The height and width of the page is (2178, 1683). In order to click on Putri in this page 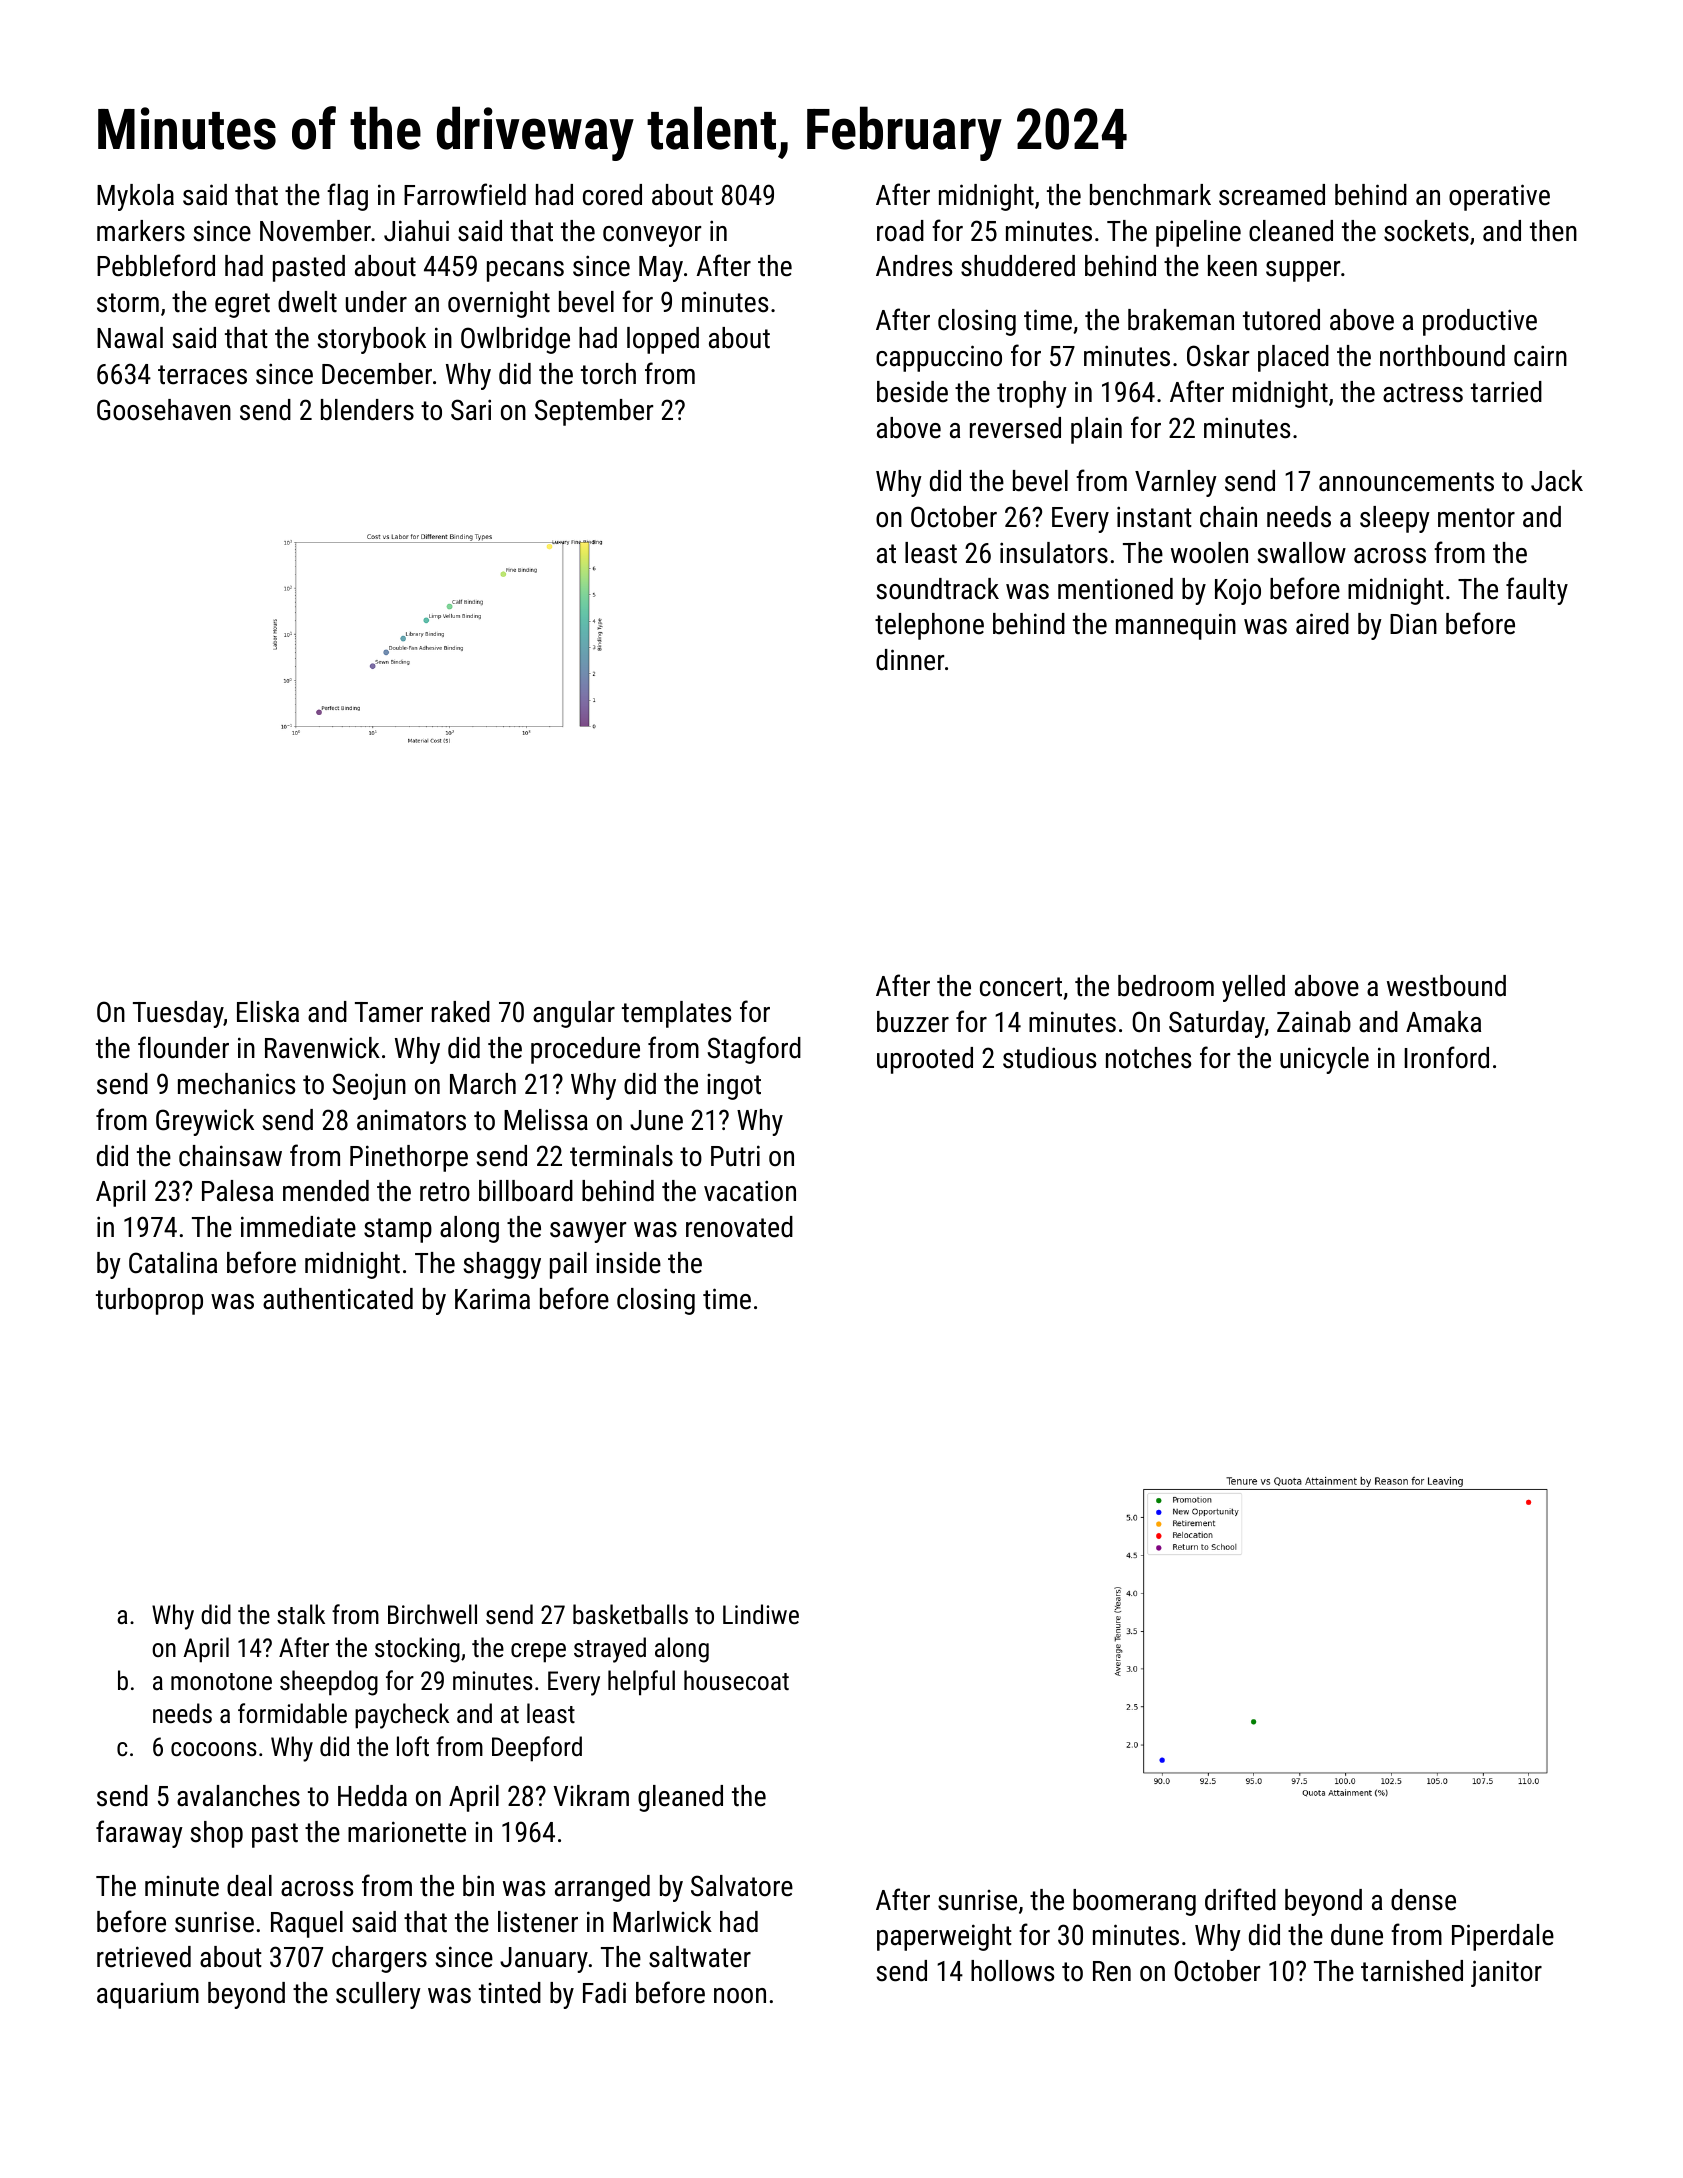, I will do `click(735, 1156)`.
